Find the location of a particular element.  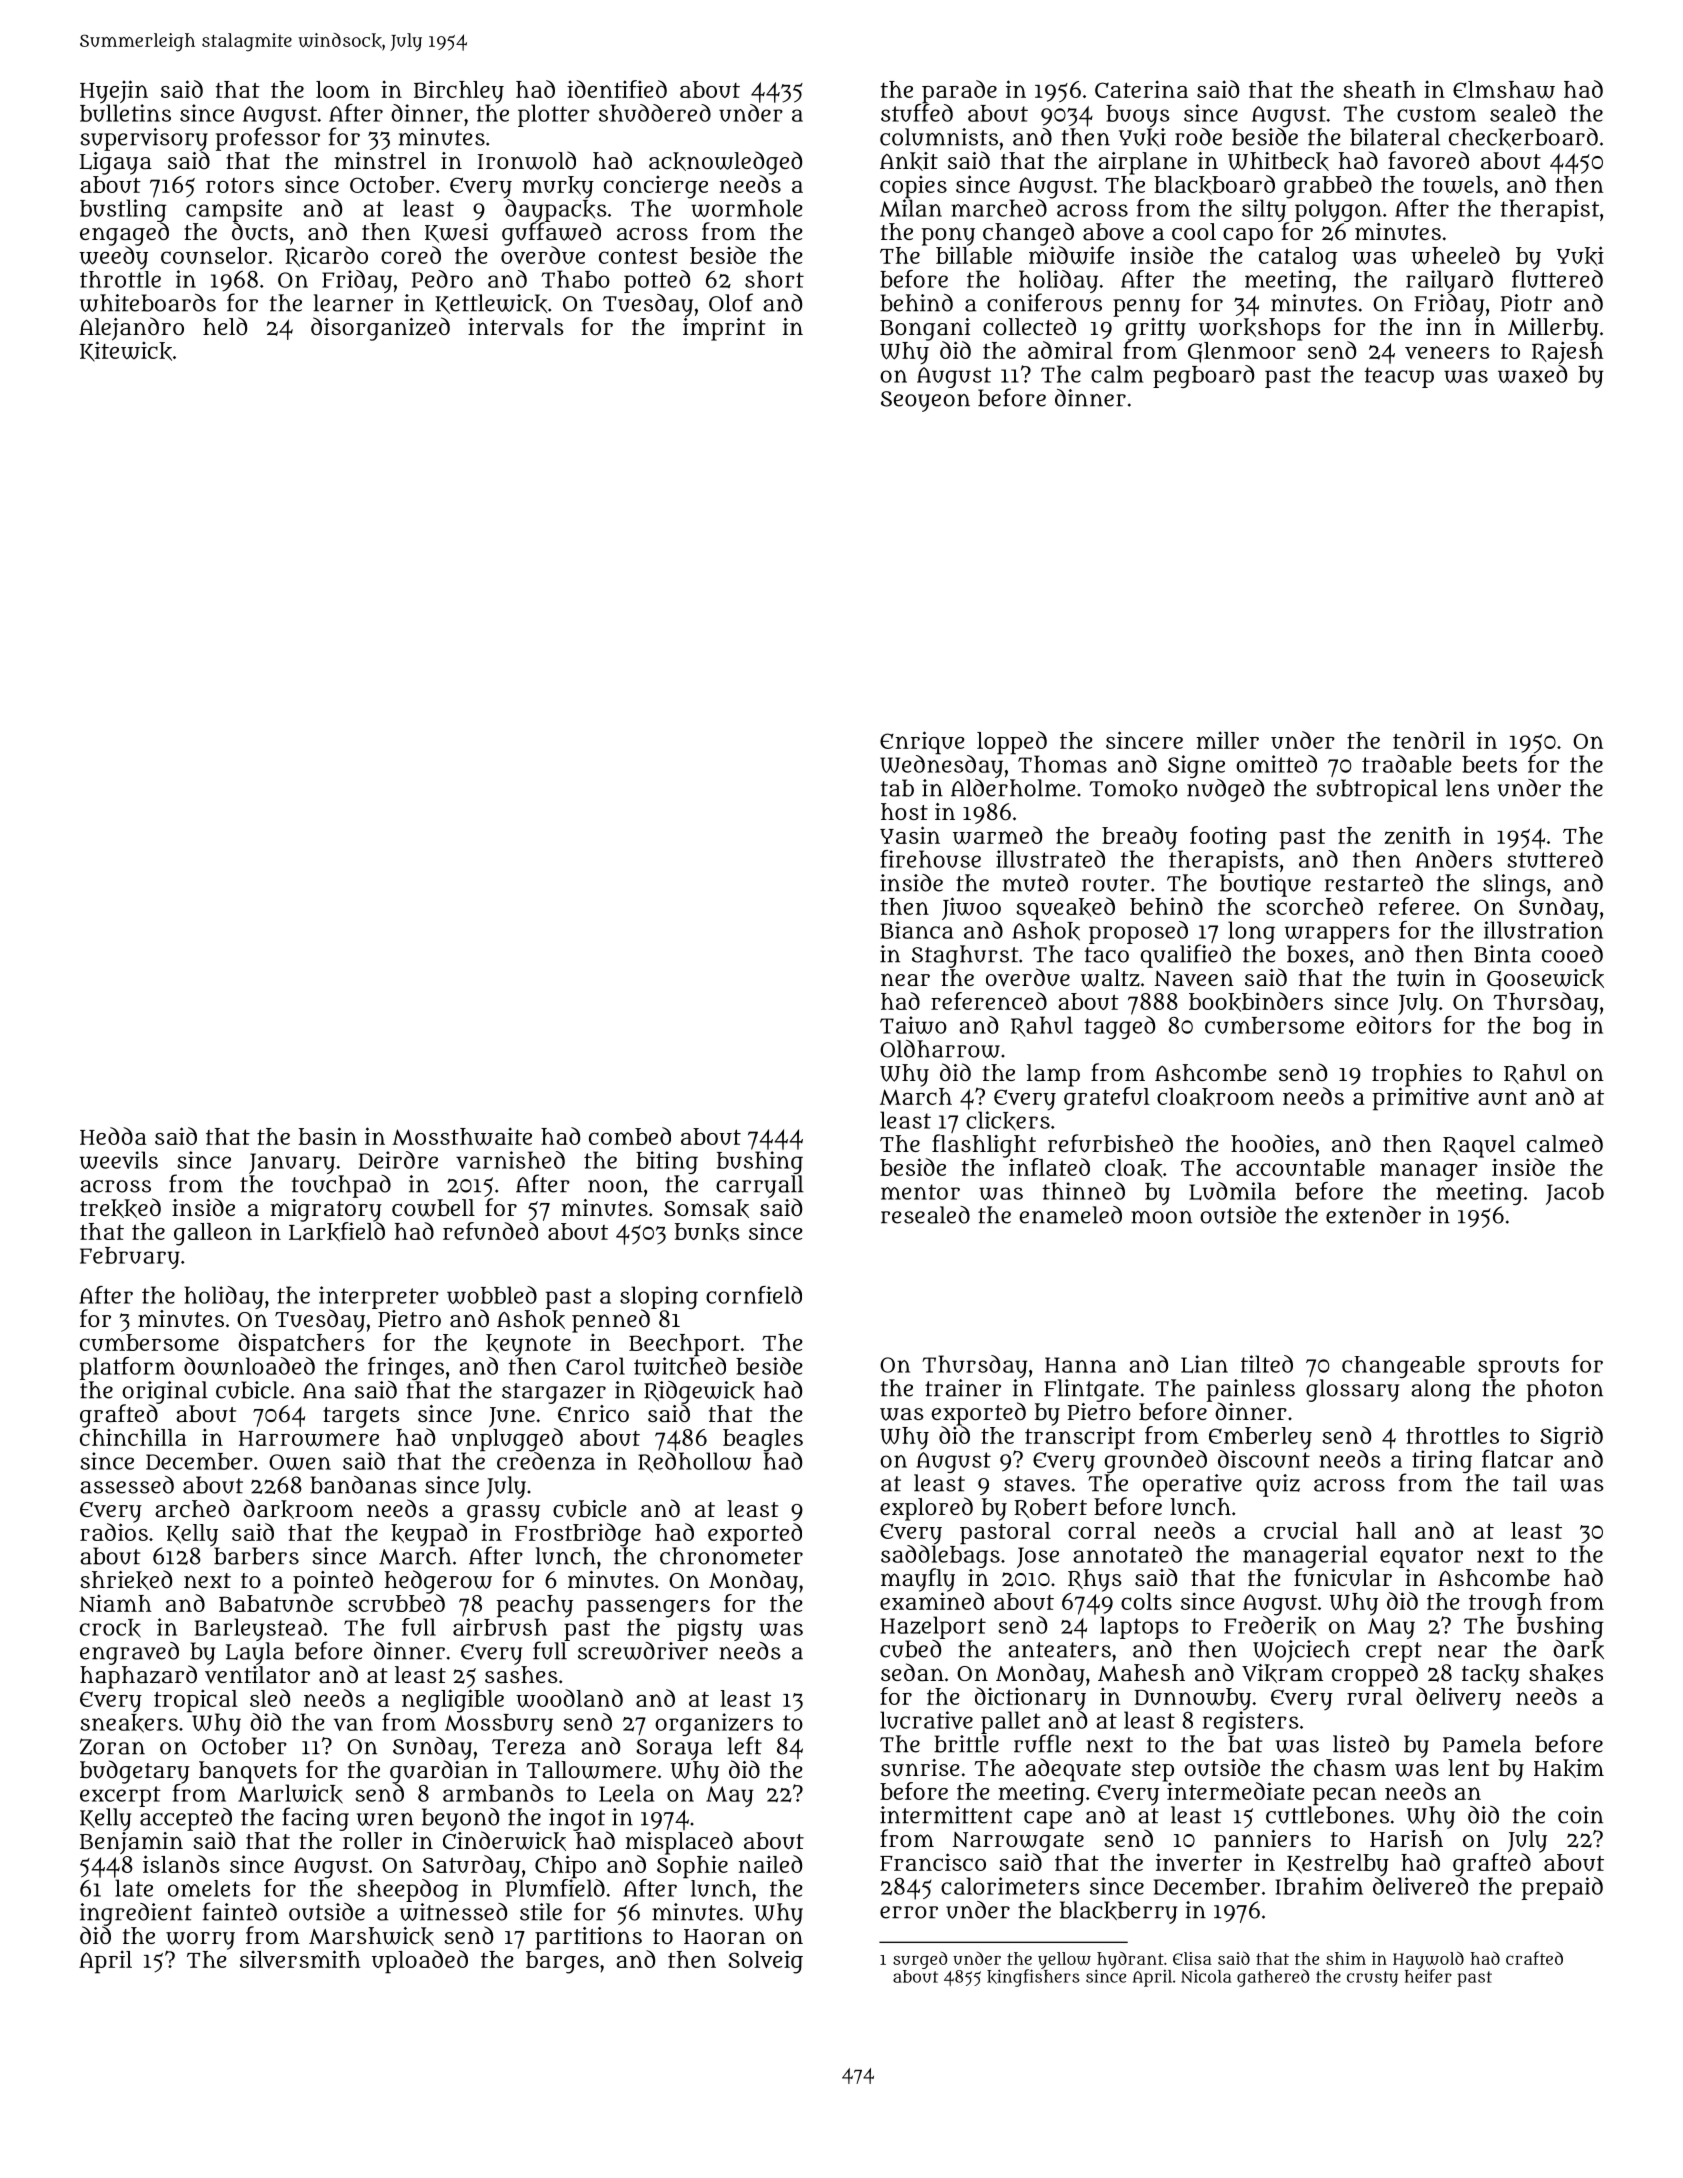

waxed is located at coordinates (1532, 374).
